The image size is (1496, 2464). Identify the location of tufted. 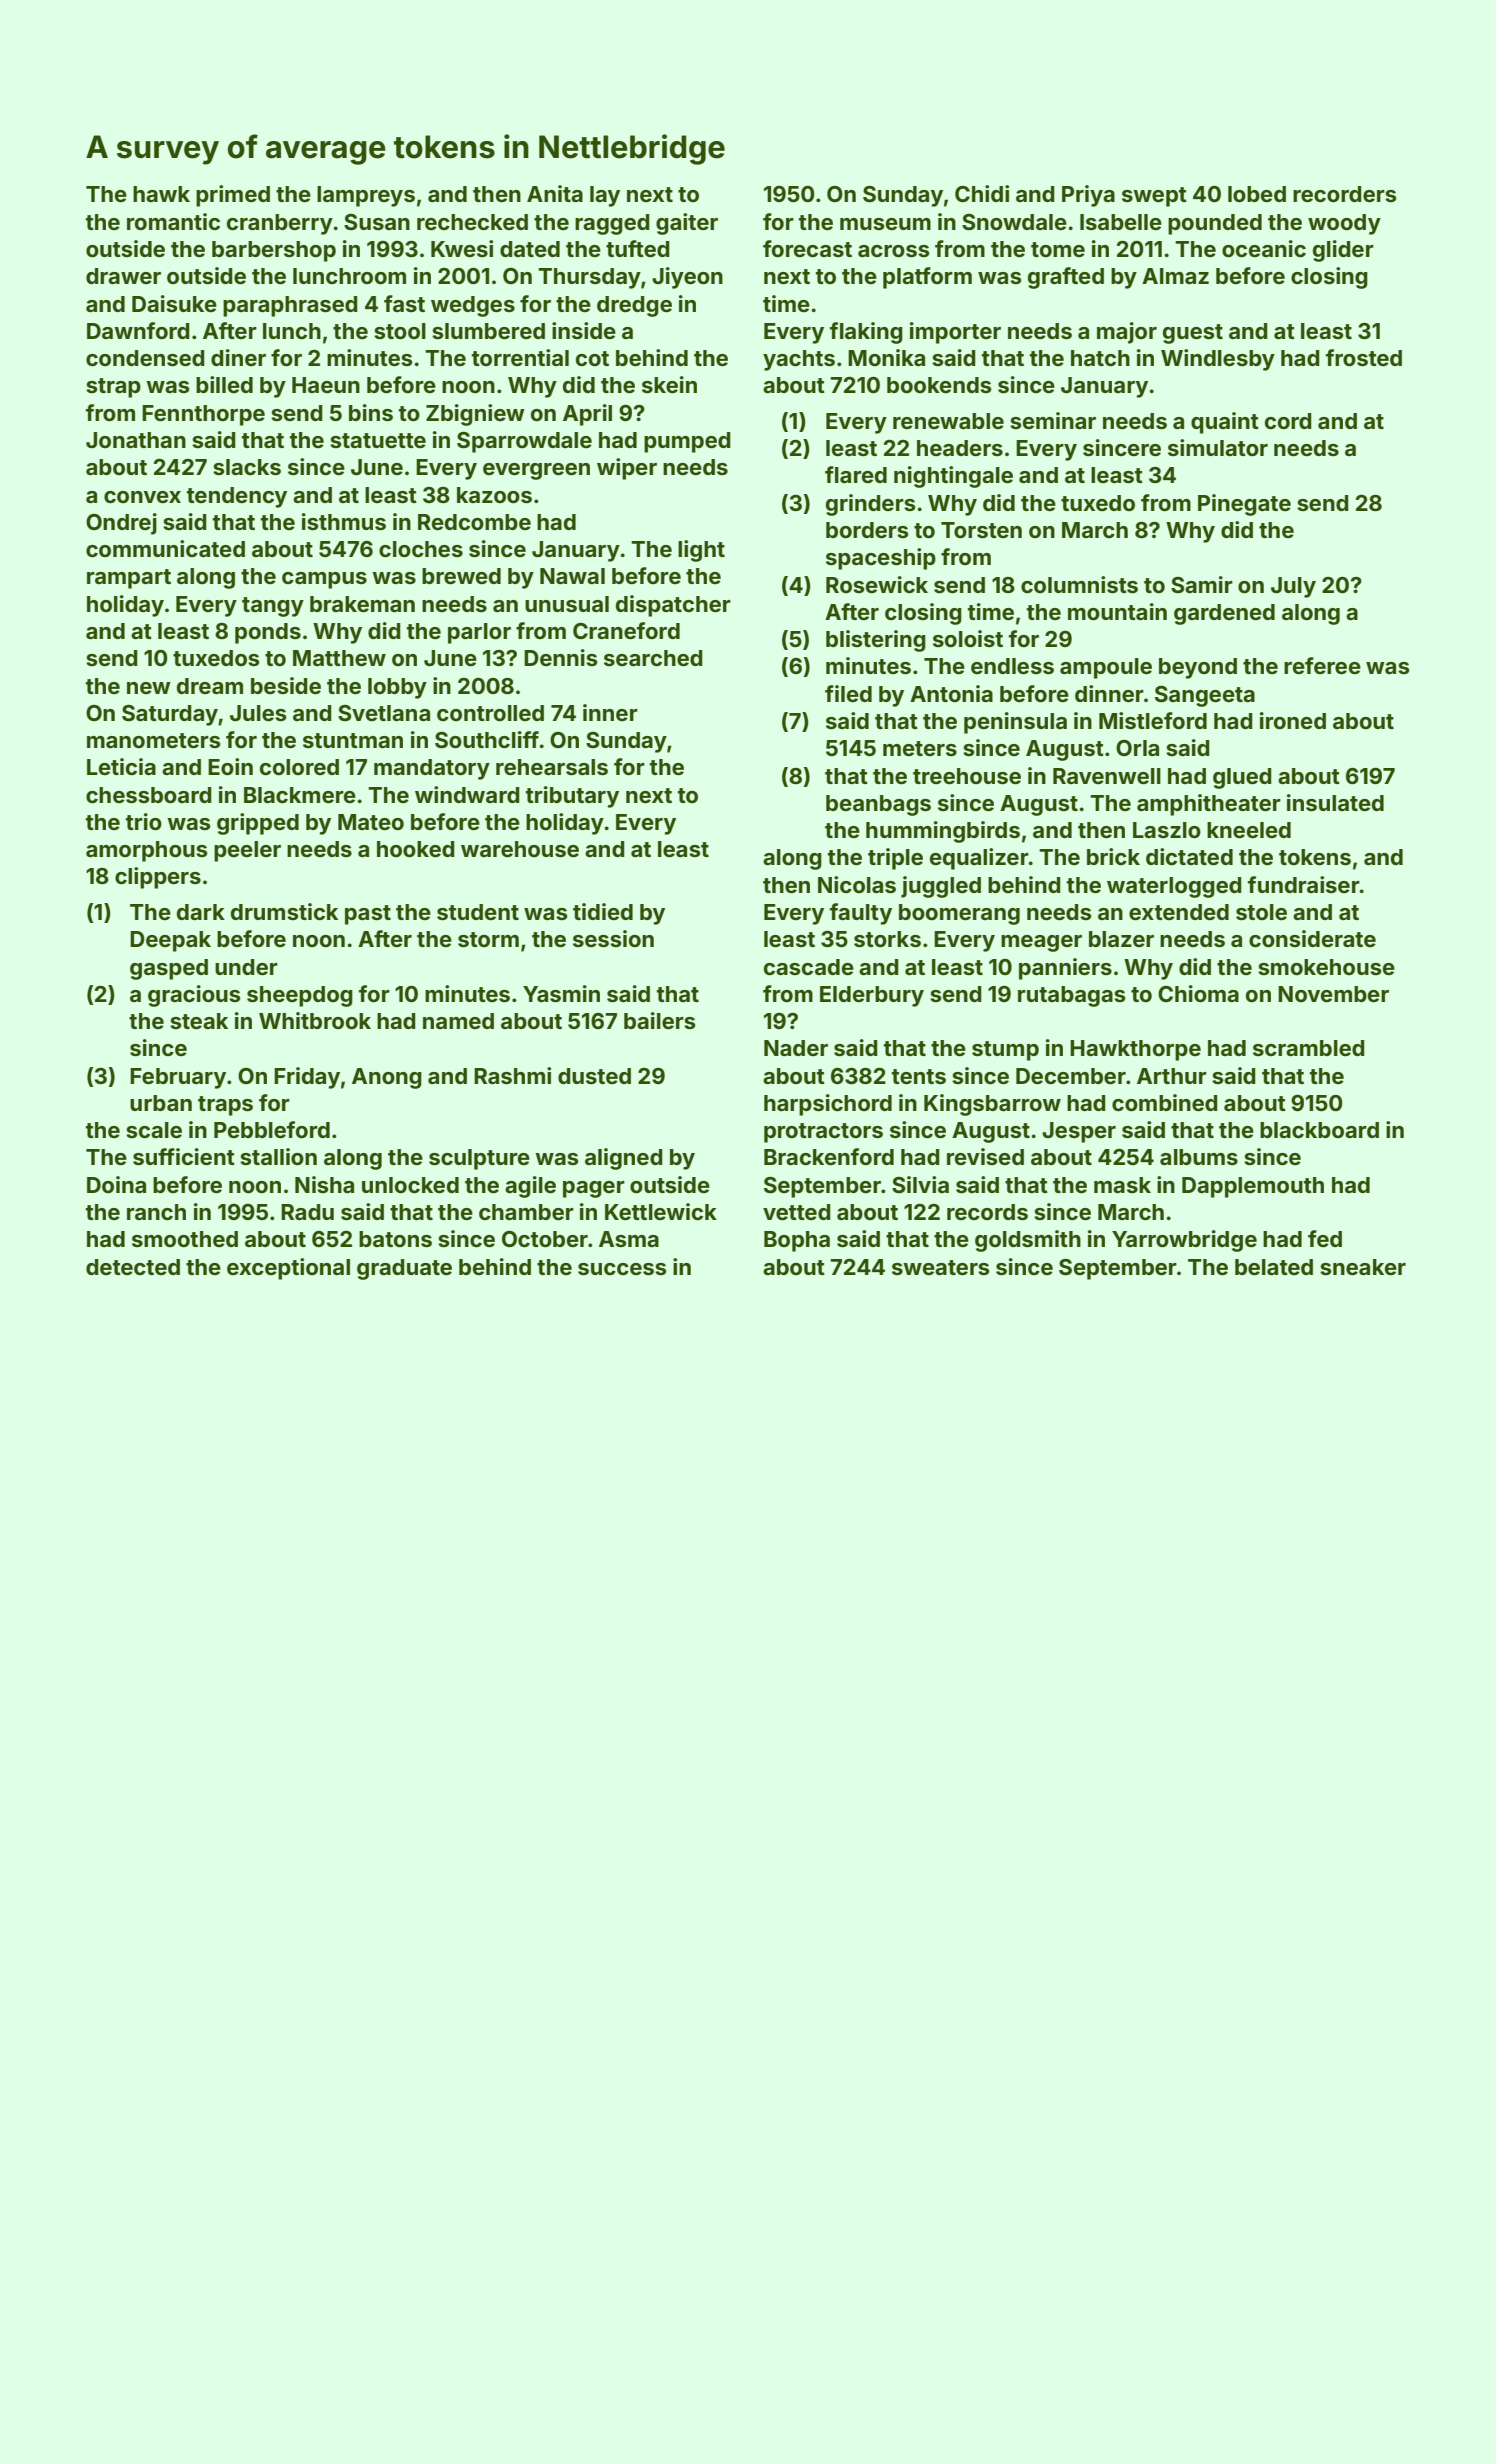
(638, 248).
